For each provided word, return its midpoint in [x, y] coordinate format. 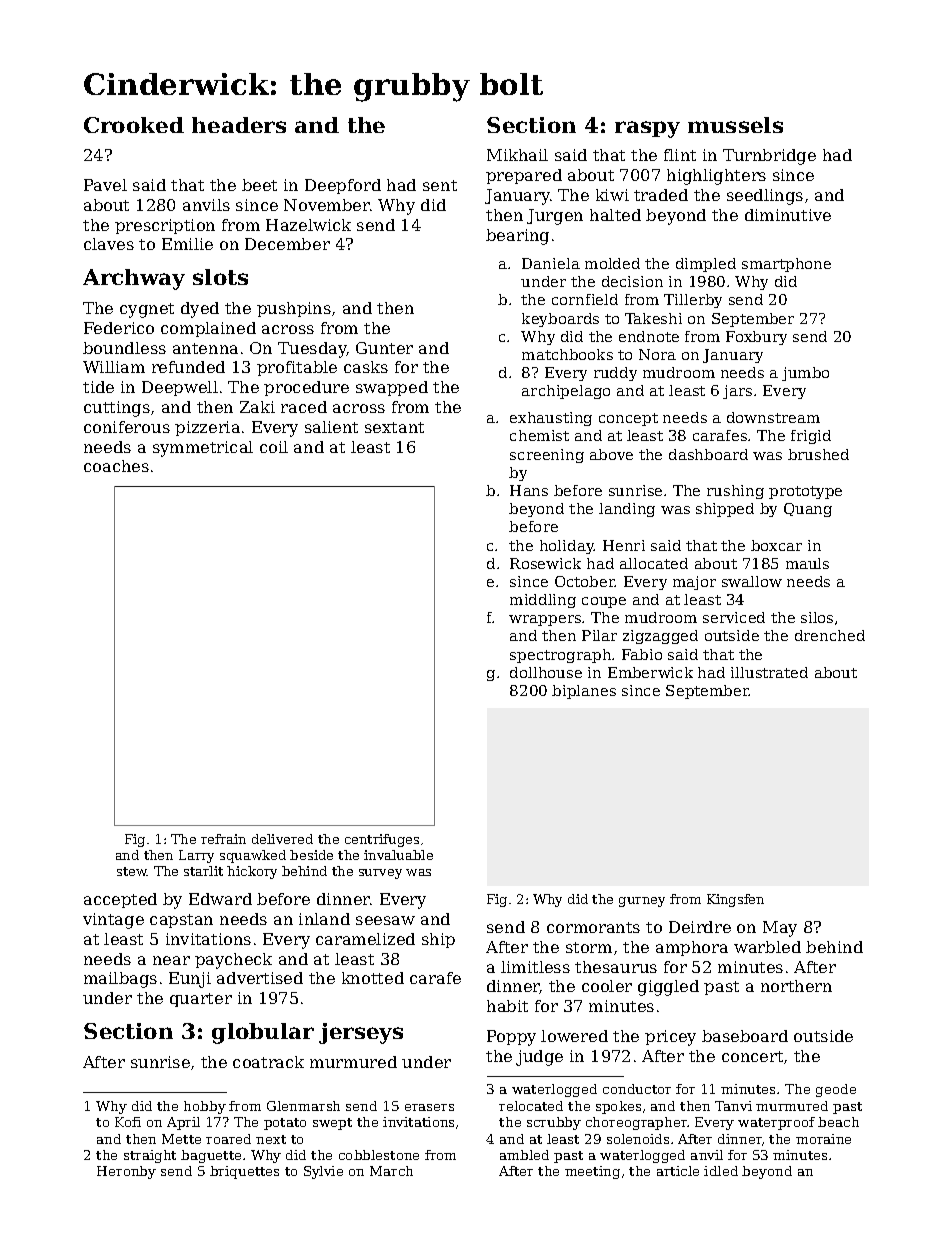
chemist [539, 435]
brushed [818, 454]
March [391, 1171]
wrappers [545, 620]
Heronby [126, 1172]
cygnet [147, 310]
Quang [808, 510]
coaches [116, 466]
